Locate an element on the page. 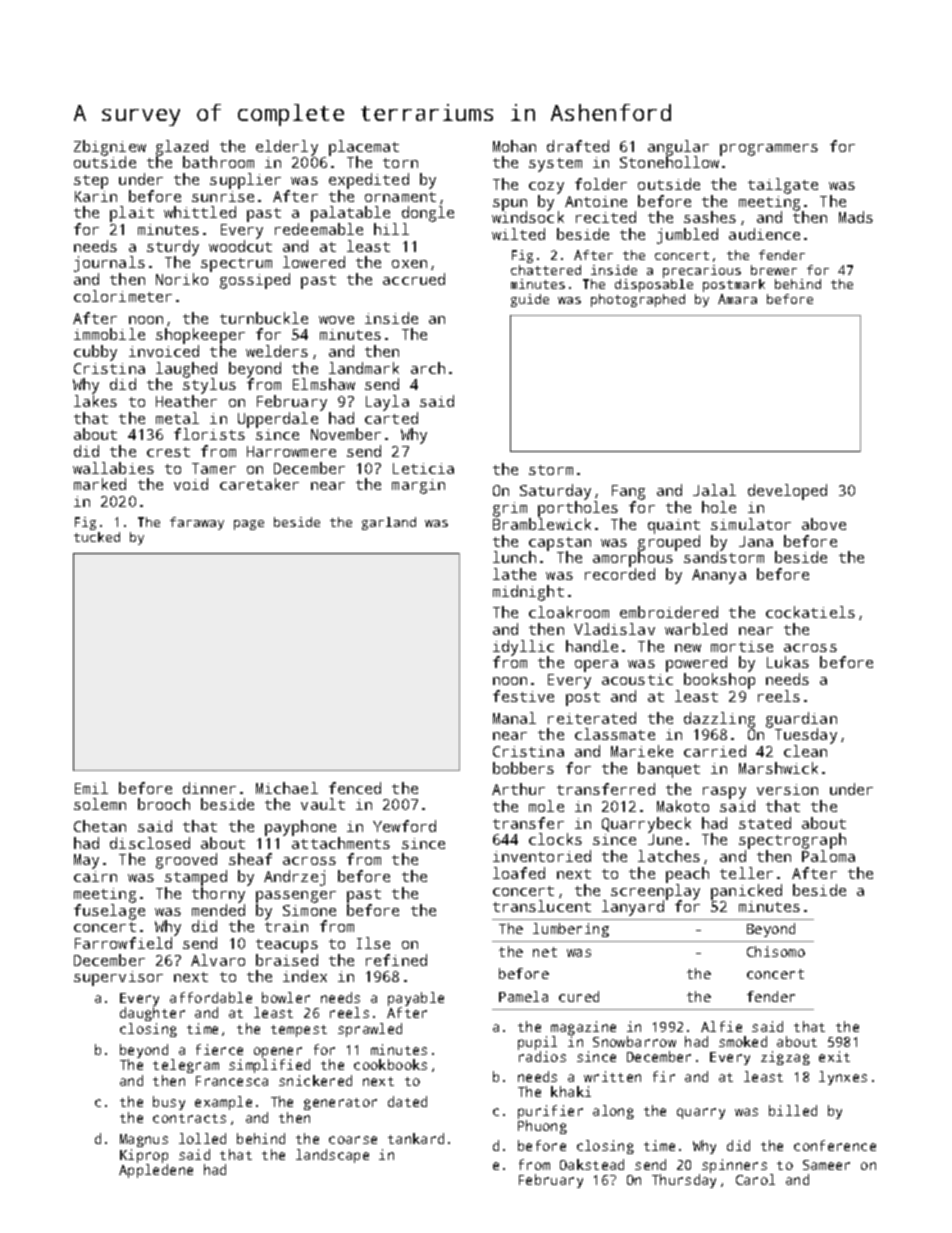  landscape is located at coordinates (332, 1156).
